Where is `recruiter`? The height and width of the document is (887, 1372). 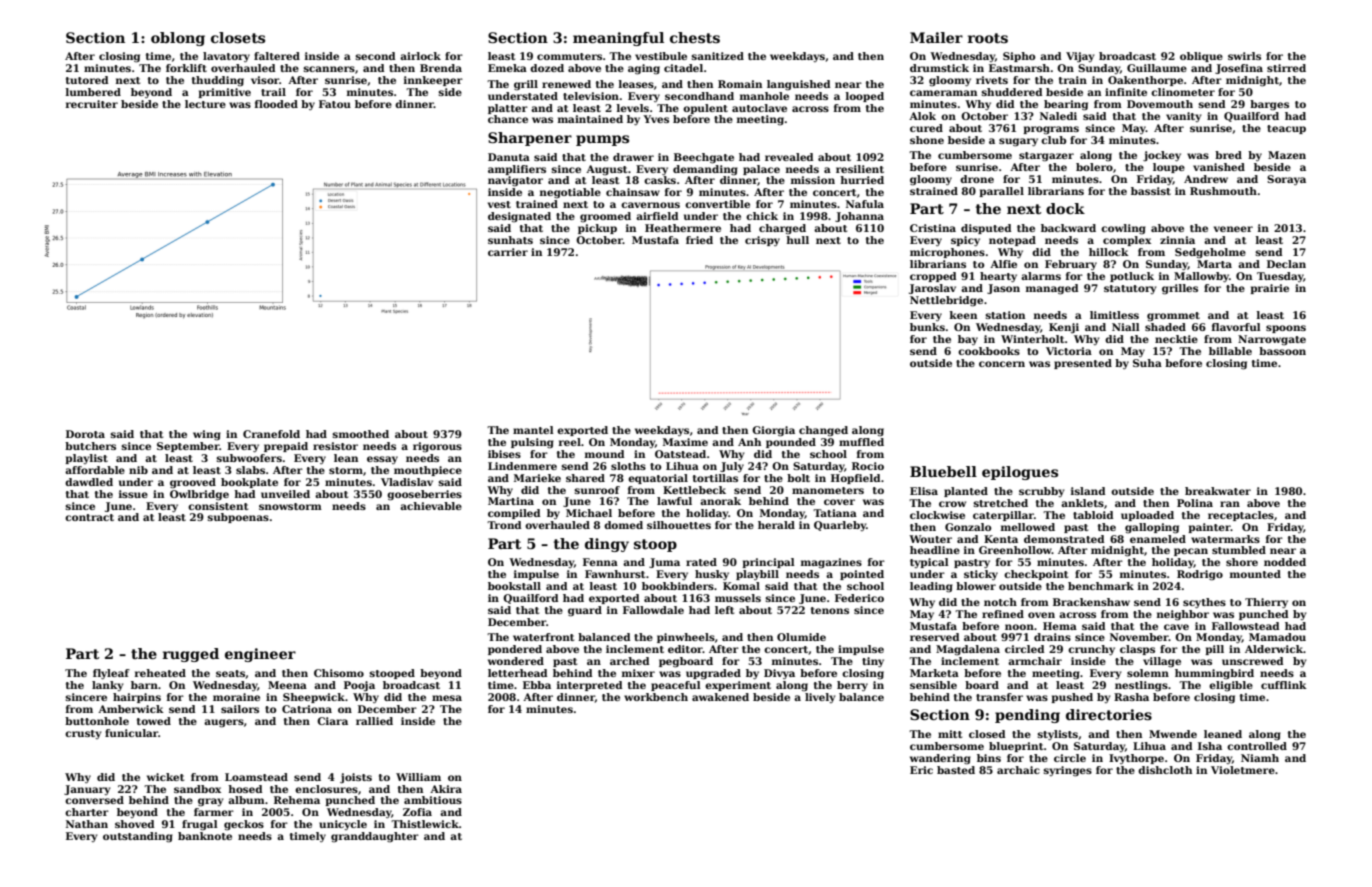 recruiter is located at coordinates (92, 104).
